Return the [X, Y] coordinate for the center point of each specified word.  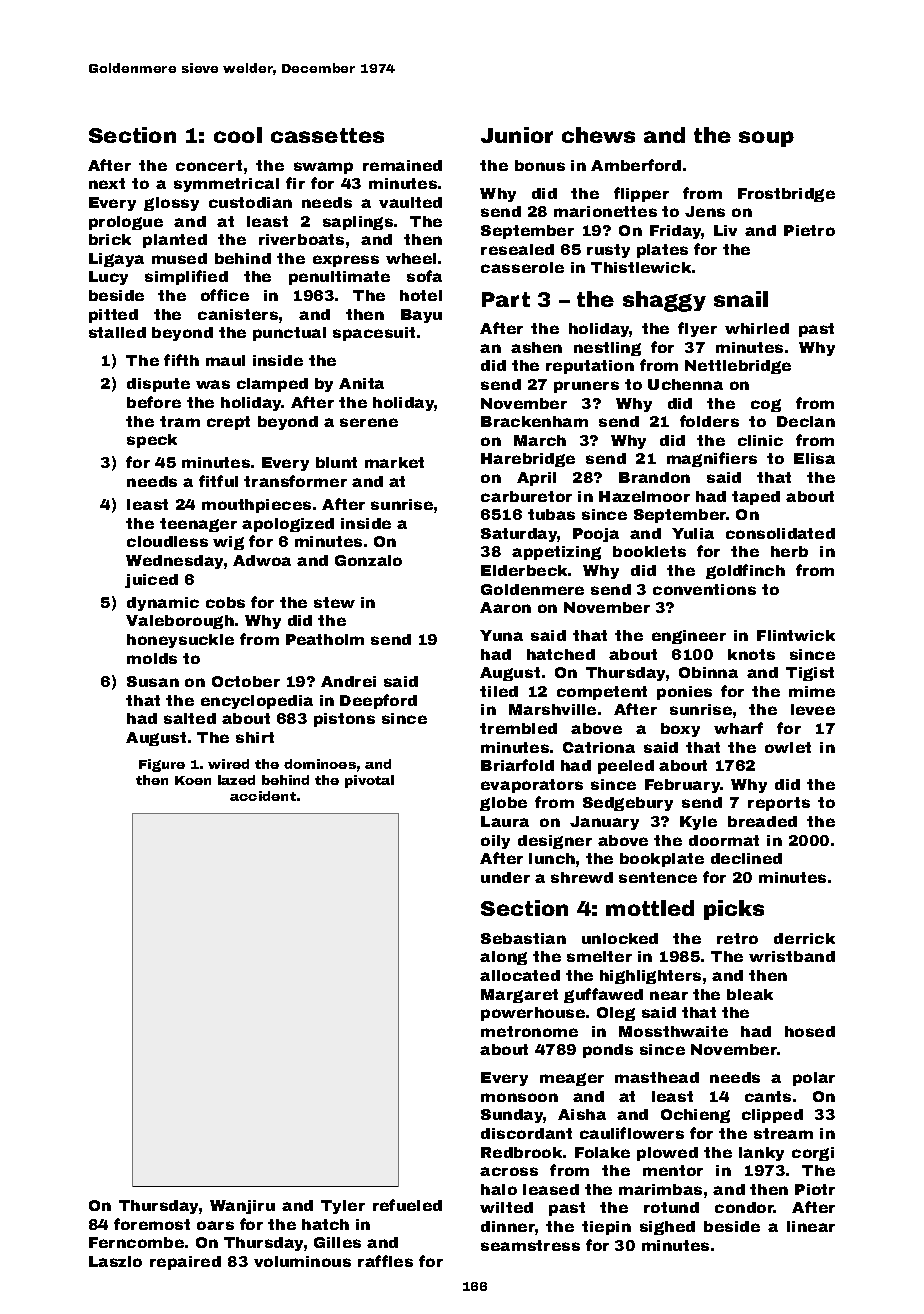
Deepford [378, 701]
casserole [522, 267]
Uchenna [685, 384]
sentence [658, 877]
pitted [113, 316]
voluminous [302, 1261]
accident [263, 796]
